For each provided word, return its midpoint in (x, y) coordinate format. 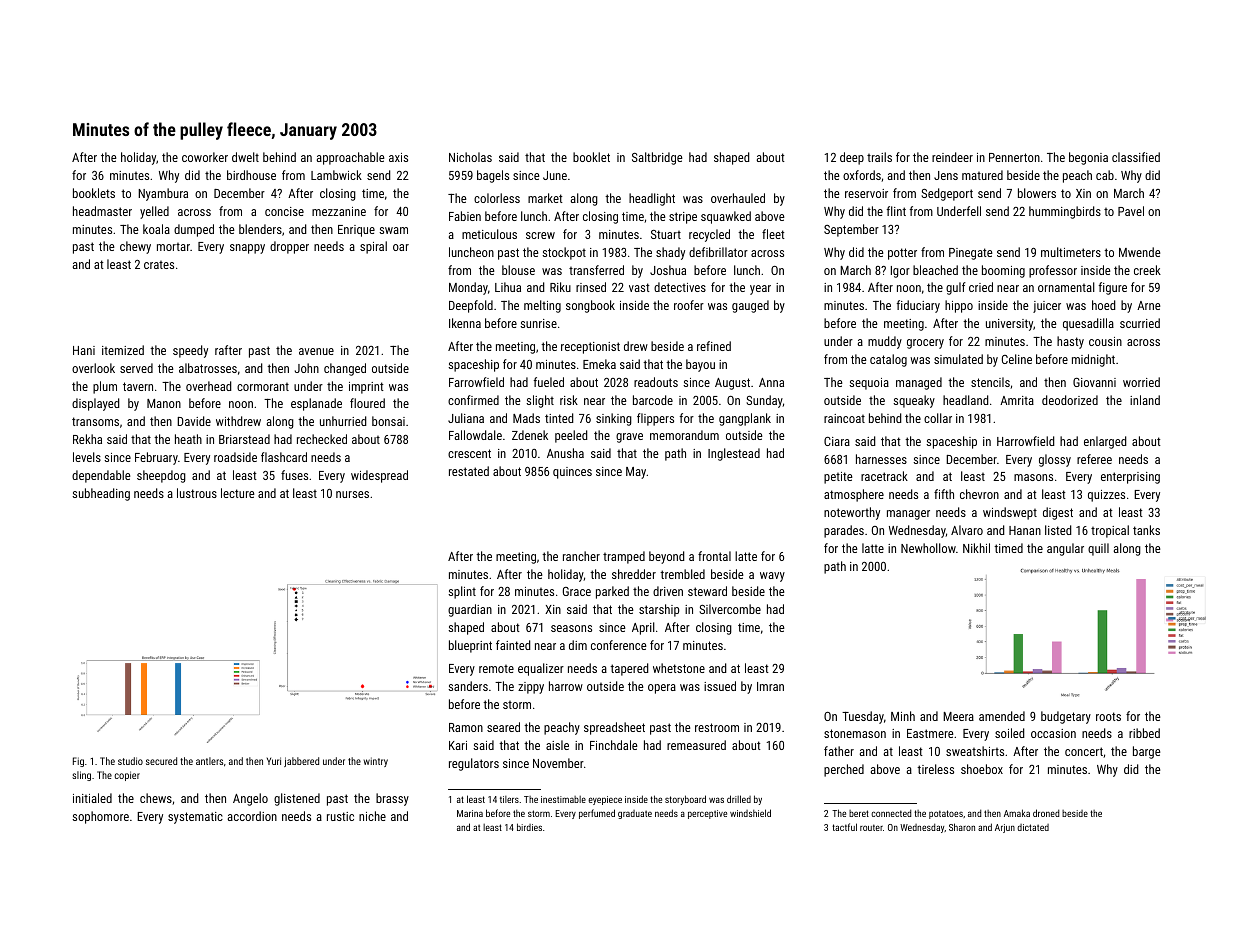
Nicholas (470, 157)
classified (1136, 157)
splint (462, 592)
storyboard (685, 800)
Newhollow (928, 548)
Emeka (599, 364)
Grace (577, 591)
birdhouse (251, 175)
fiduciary (918, 306)
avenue (316, 351)
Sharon (962, 827)
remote (496, 669)
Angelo (250, 799)
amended (1002, 716)
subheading (101, 494)
